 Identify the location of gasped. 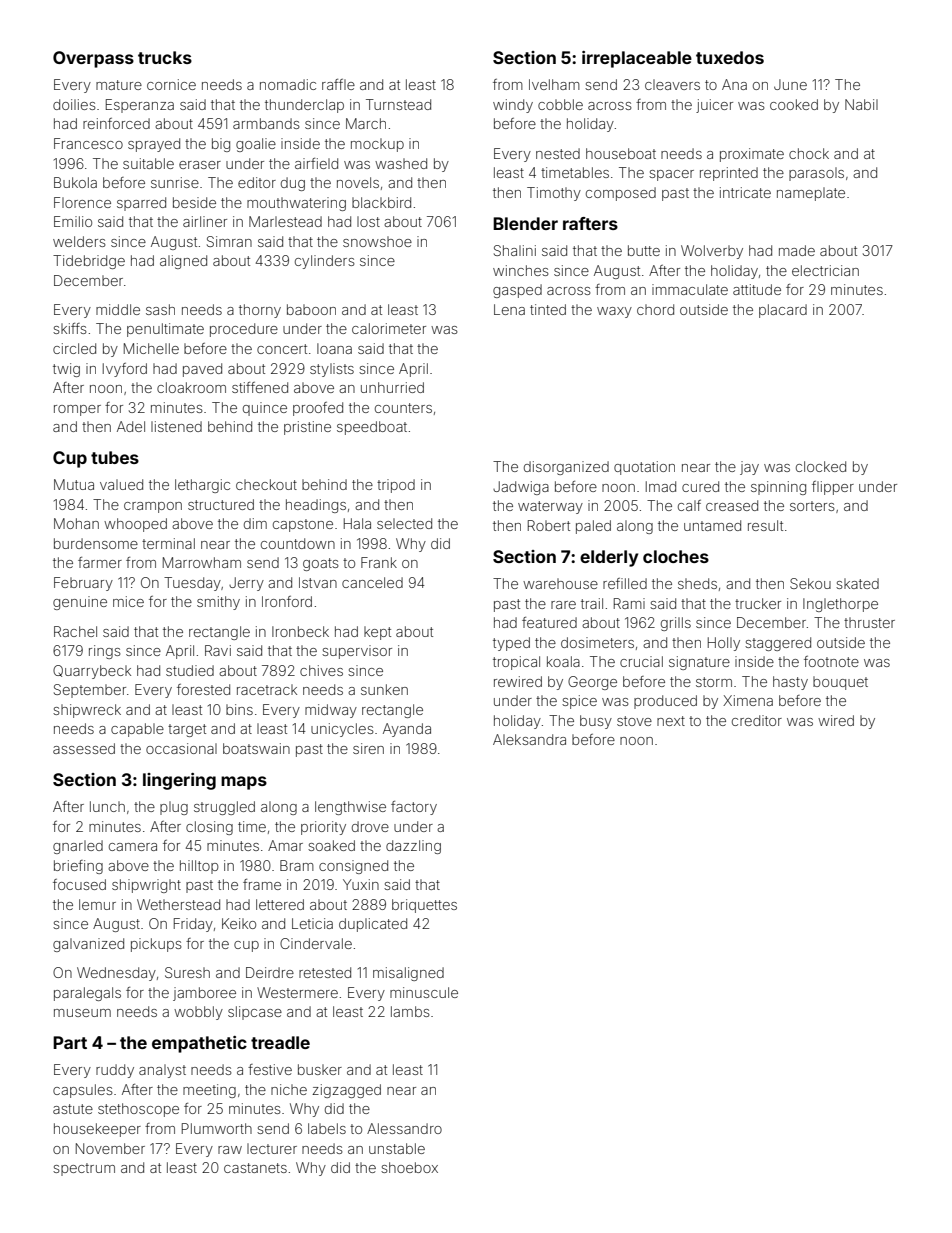
(517, 291).
